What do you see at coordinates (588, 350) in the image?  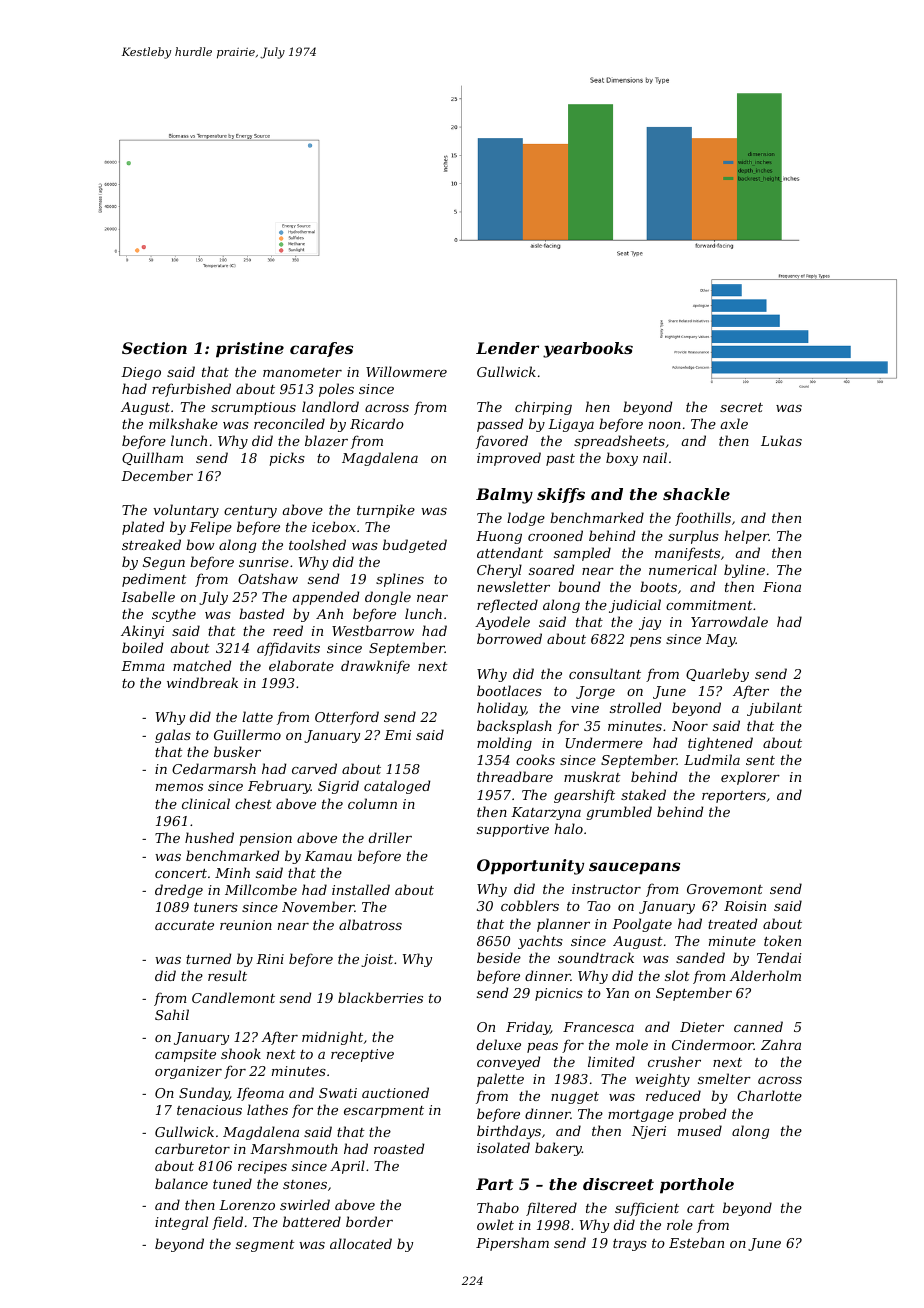 I see `yearbooks` at bounding box center [588, 350].
